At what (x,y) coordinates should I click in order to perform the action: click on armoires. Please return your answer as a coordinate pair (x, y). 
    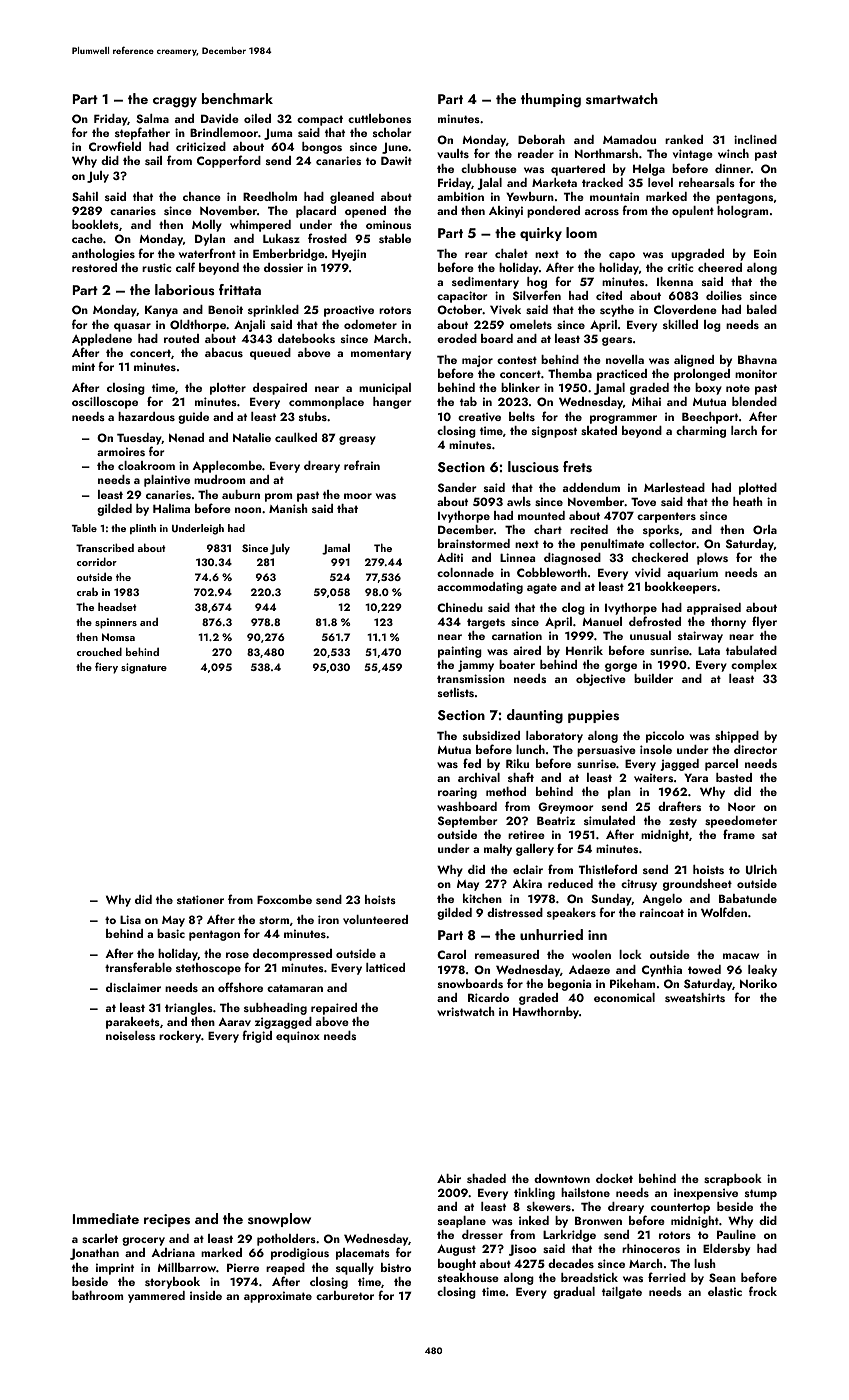
    Looking at the image, I should click on (121, 451).
